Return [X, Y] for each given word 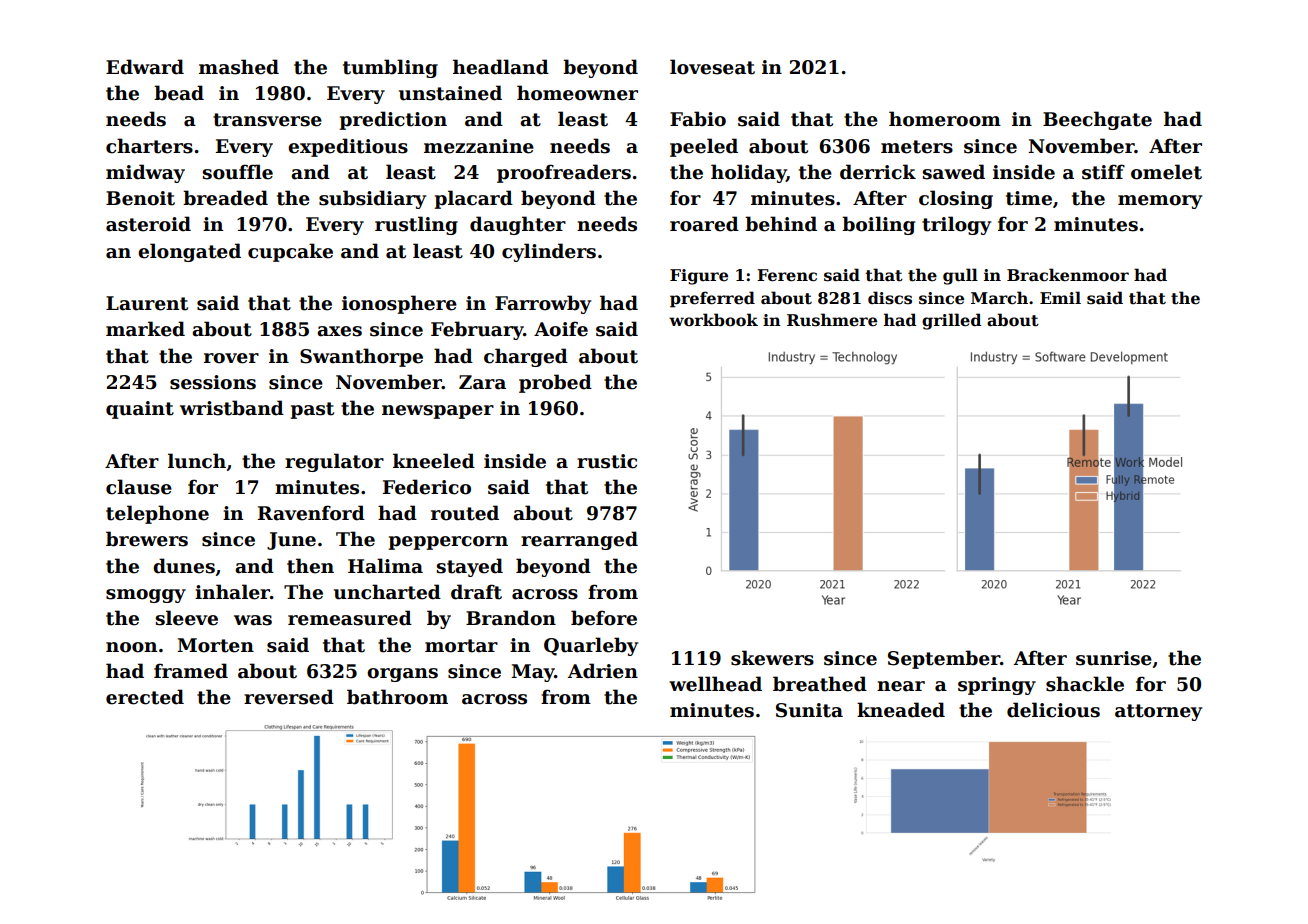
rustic [607, 461]
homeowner [577, 93]
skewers [772, 658]
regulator [334, 462]
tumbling [390, 68]
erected [145, 697]
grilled [952, 321]
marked [145, 329]
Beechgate [1097, 120]
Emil [1060, 297]
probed [555, 383]
